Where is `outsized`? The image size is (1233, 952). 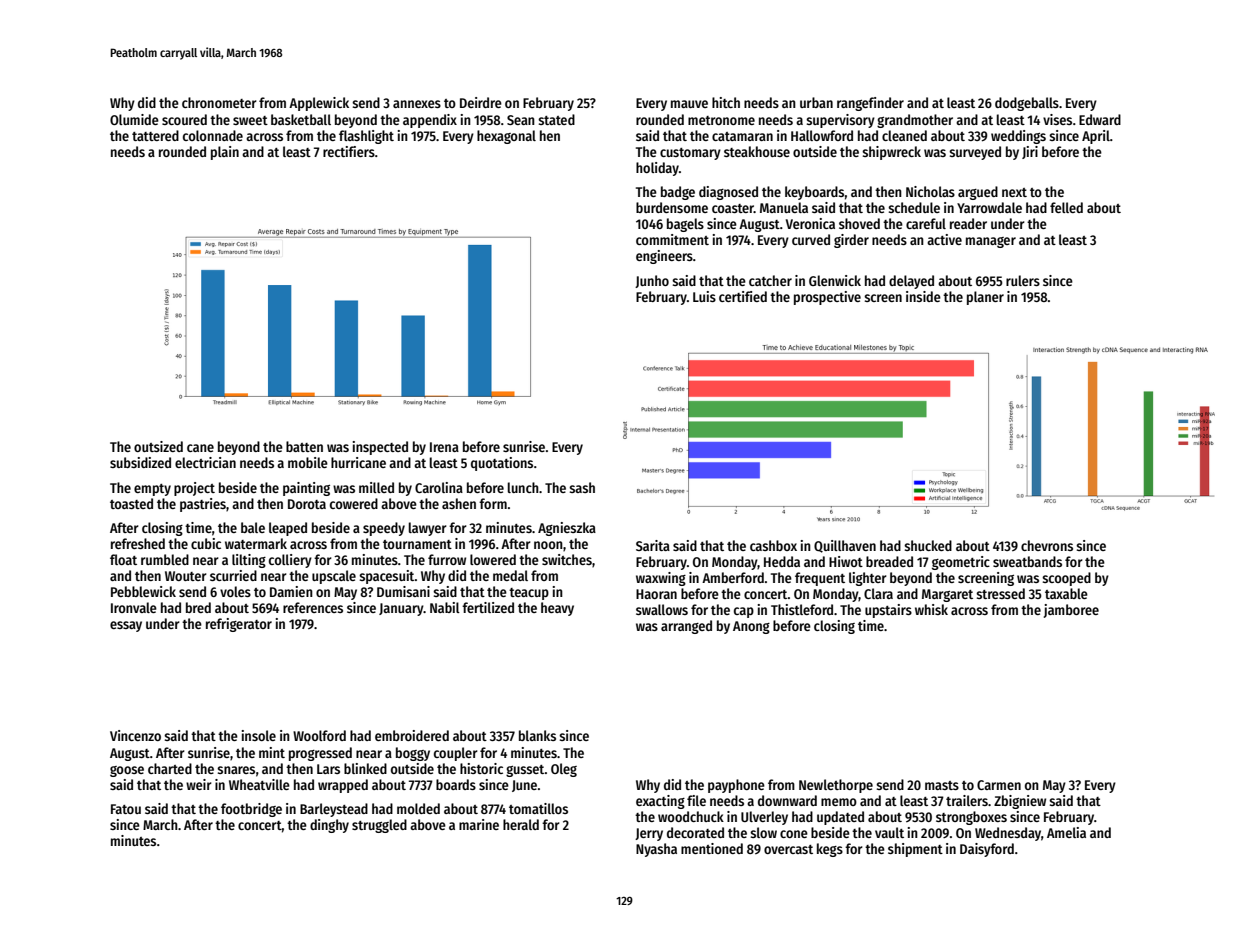 outsized is located at coordinates (158, 446).
